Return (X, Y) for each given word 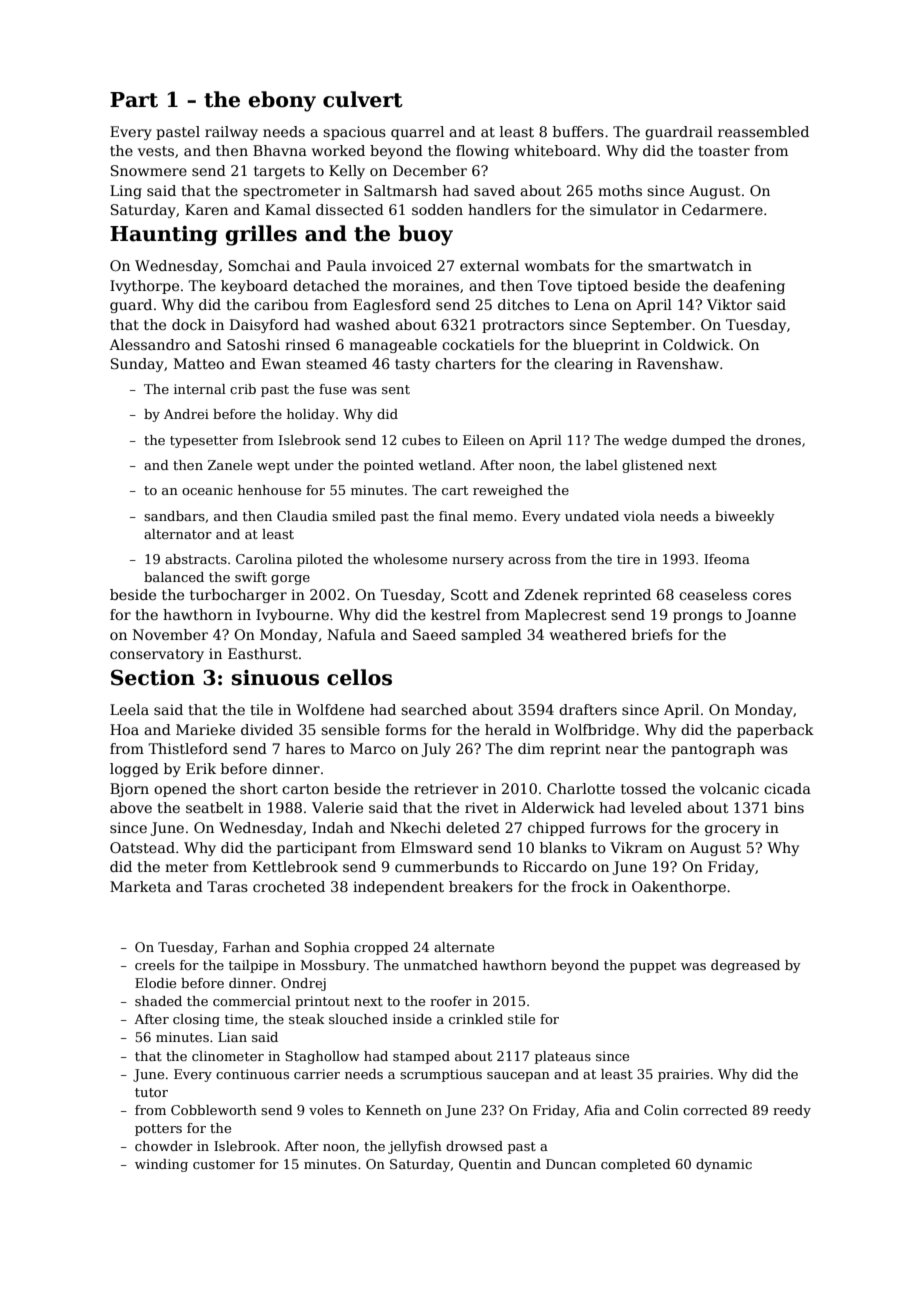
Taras (227, 886)
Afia (597, 1110)
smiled (354, 516)
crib (243, 389)
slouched (358, 1019)
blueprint (606, 346)
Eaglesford (392, 306)
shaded (158, 1001)
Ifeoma (727, 559)
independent (398, 888)
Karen (206, 209)
